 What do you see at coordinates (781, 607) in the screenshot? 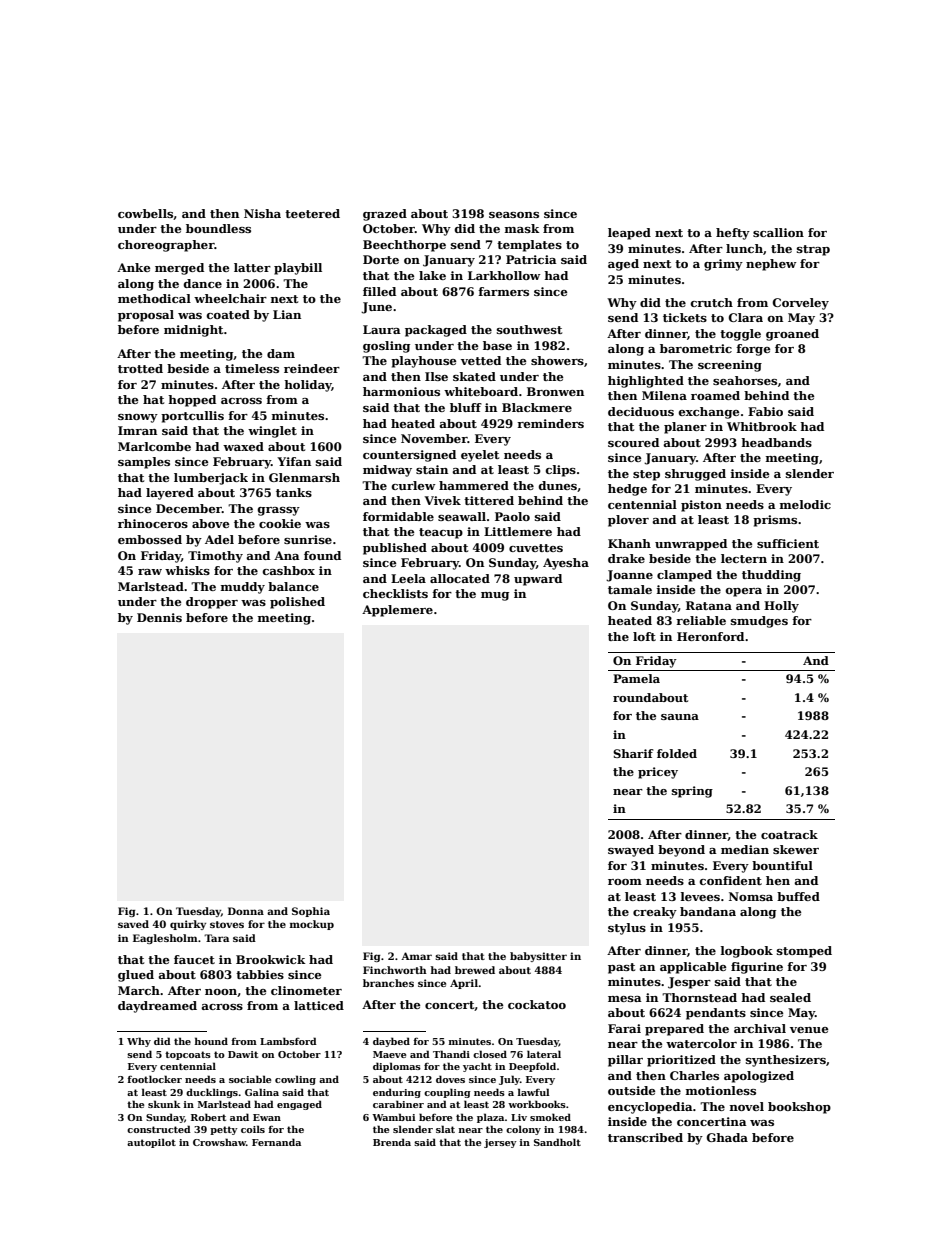
I see `Holly` at bounding box center [781, 607].
